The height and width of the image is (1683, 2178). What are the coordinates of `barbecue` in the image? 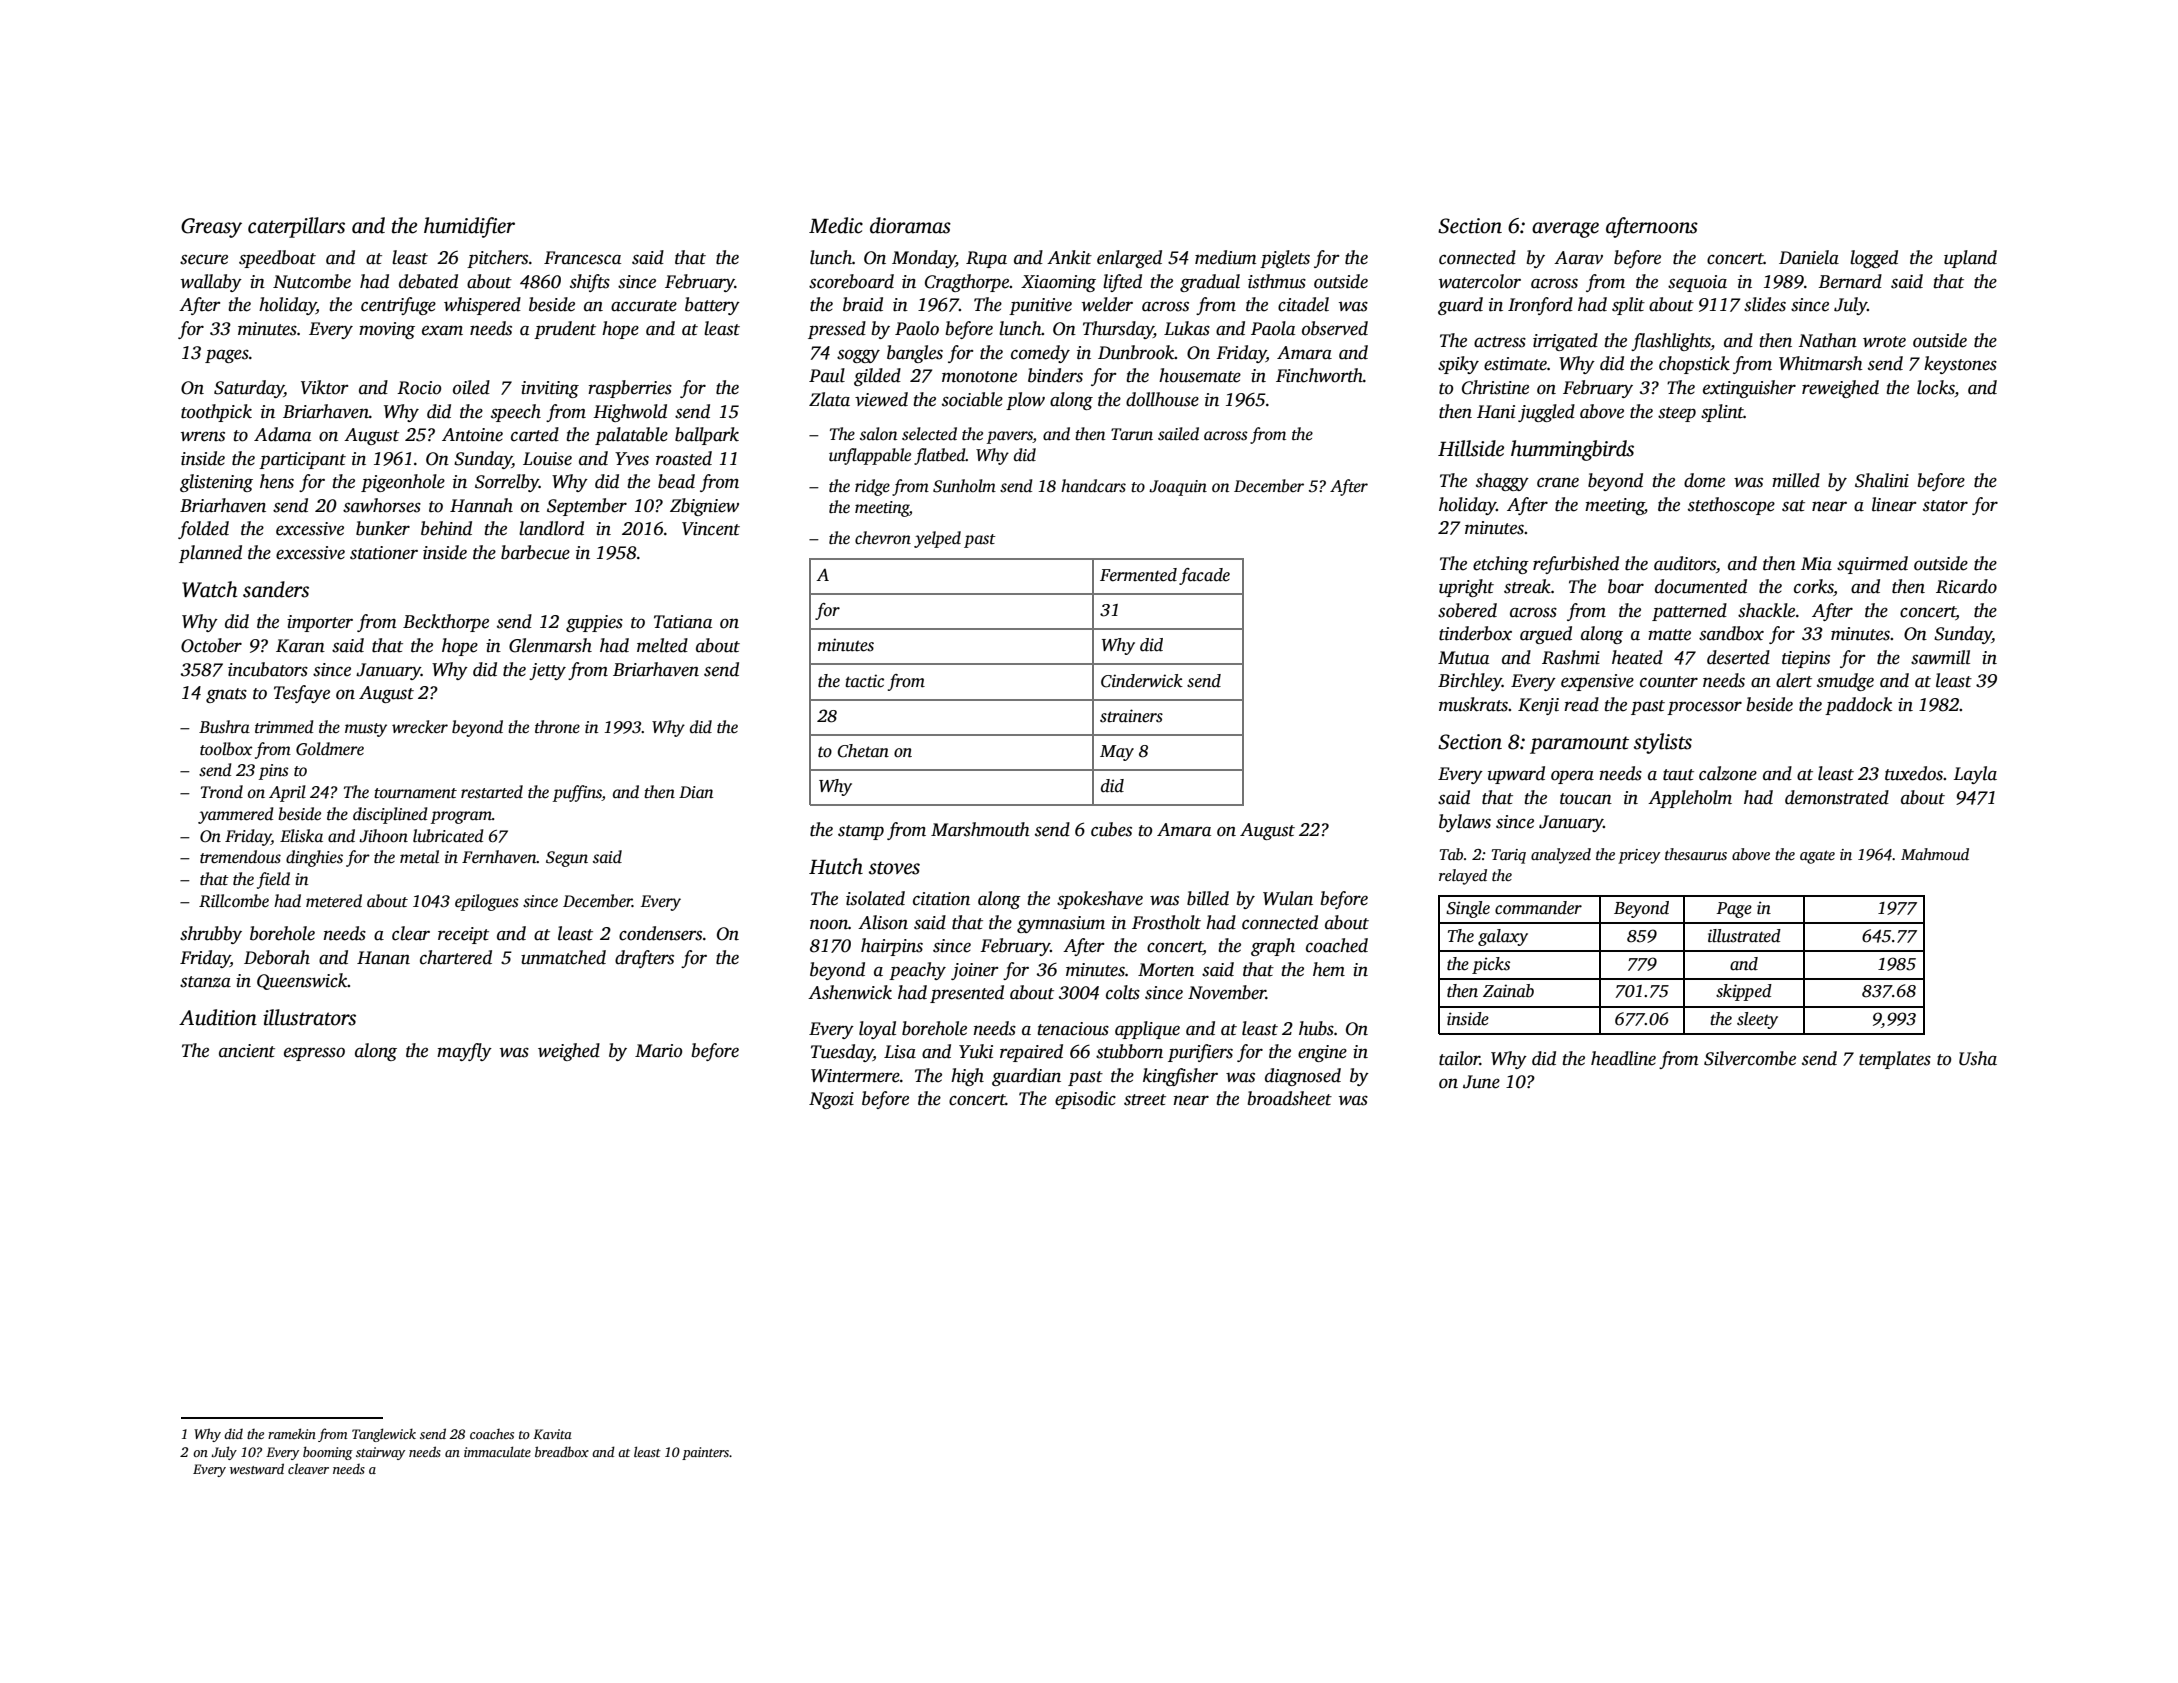 It's located at (535, 552).
